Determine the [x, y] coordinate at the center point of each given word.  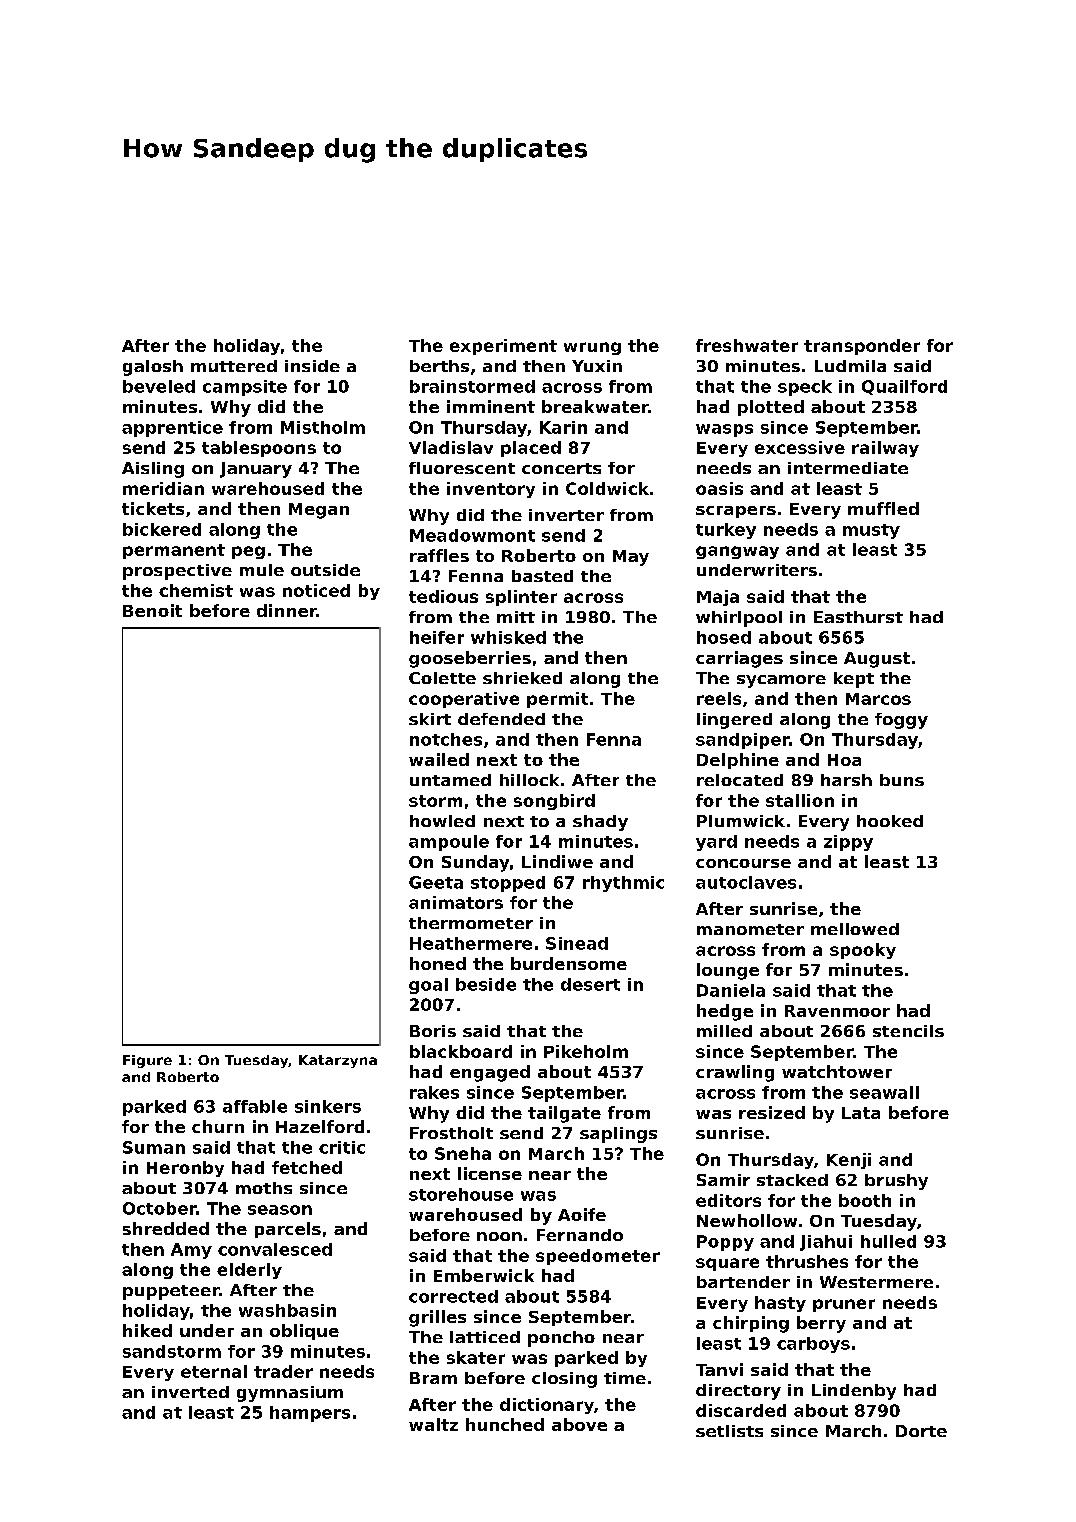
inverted [190, 1392]
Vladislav [451, 447]
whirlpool [739, 619]
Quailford [904, 387]
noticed [316, 590]
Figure [147, 1061]
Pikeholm [586, 1051]
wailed [439, 759]
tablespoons [259, 449]
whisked [508, 637]
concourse [743, 863]
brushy [896, 1182]
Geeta [436, 882]
